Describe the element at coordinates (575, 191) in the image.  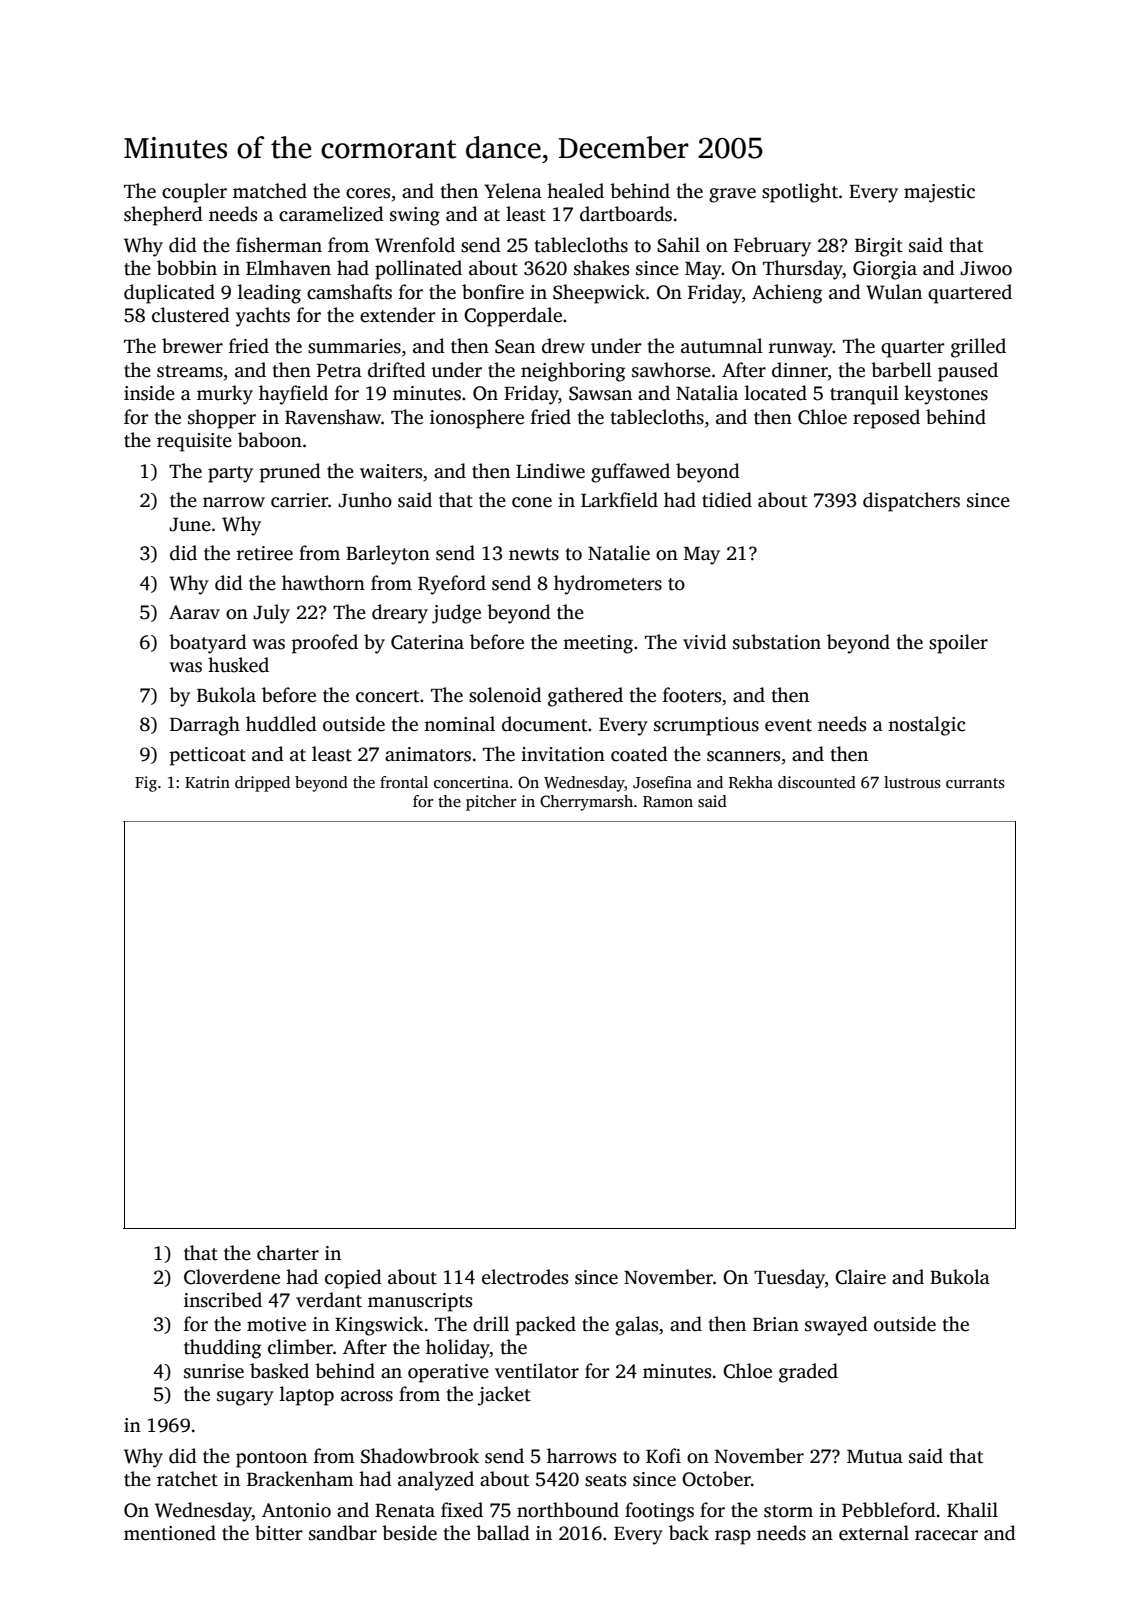
I see `healed` at that location.
